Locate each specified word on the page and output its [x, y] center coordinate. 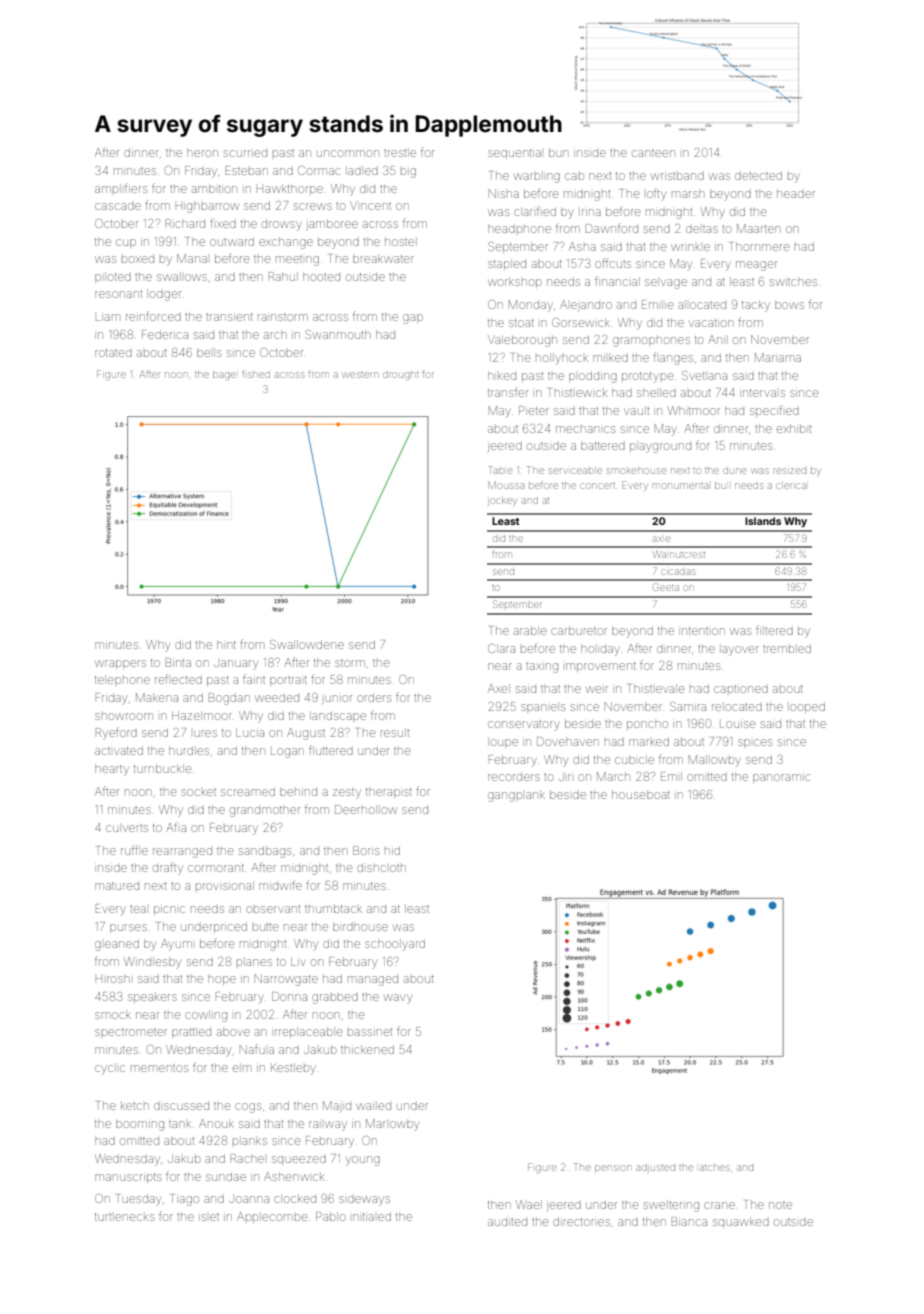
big [408, 173]
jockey [502, 501]
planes [254, 961]
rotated [113, 353]
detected [758, 175]
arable [530, 630]
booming [140, 1125]
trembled [787, 648]
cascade [118, 206]
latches [714, 1168]
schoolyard [395, 945]
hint [226, 644]
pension [613, 1169]
